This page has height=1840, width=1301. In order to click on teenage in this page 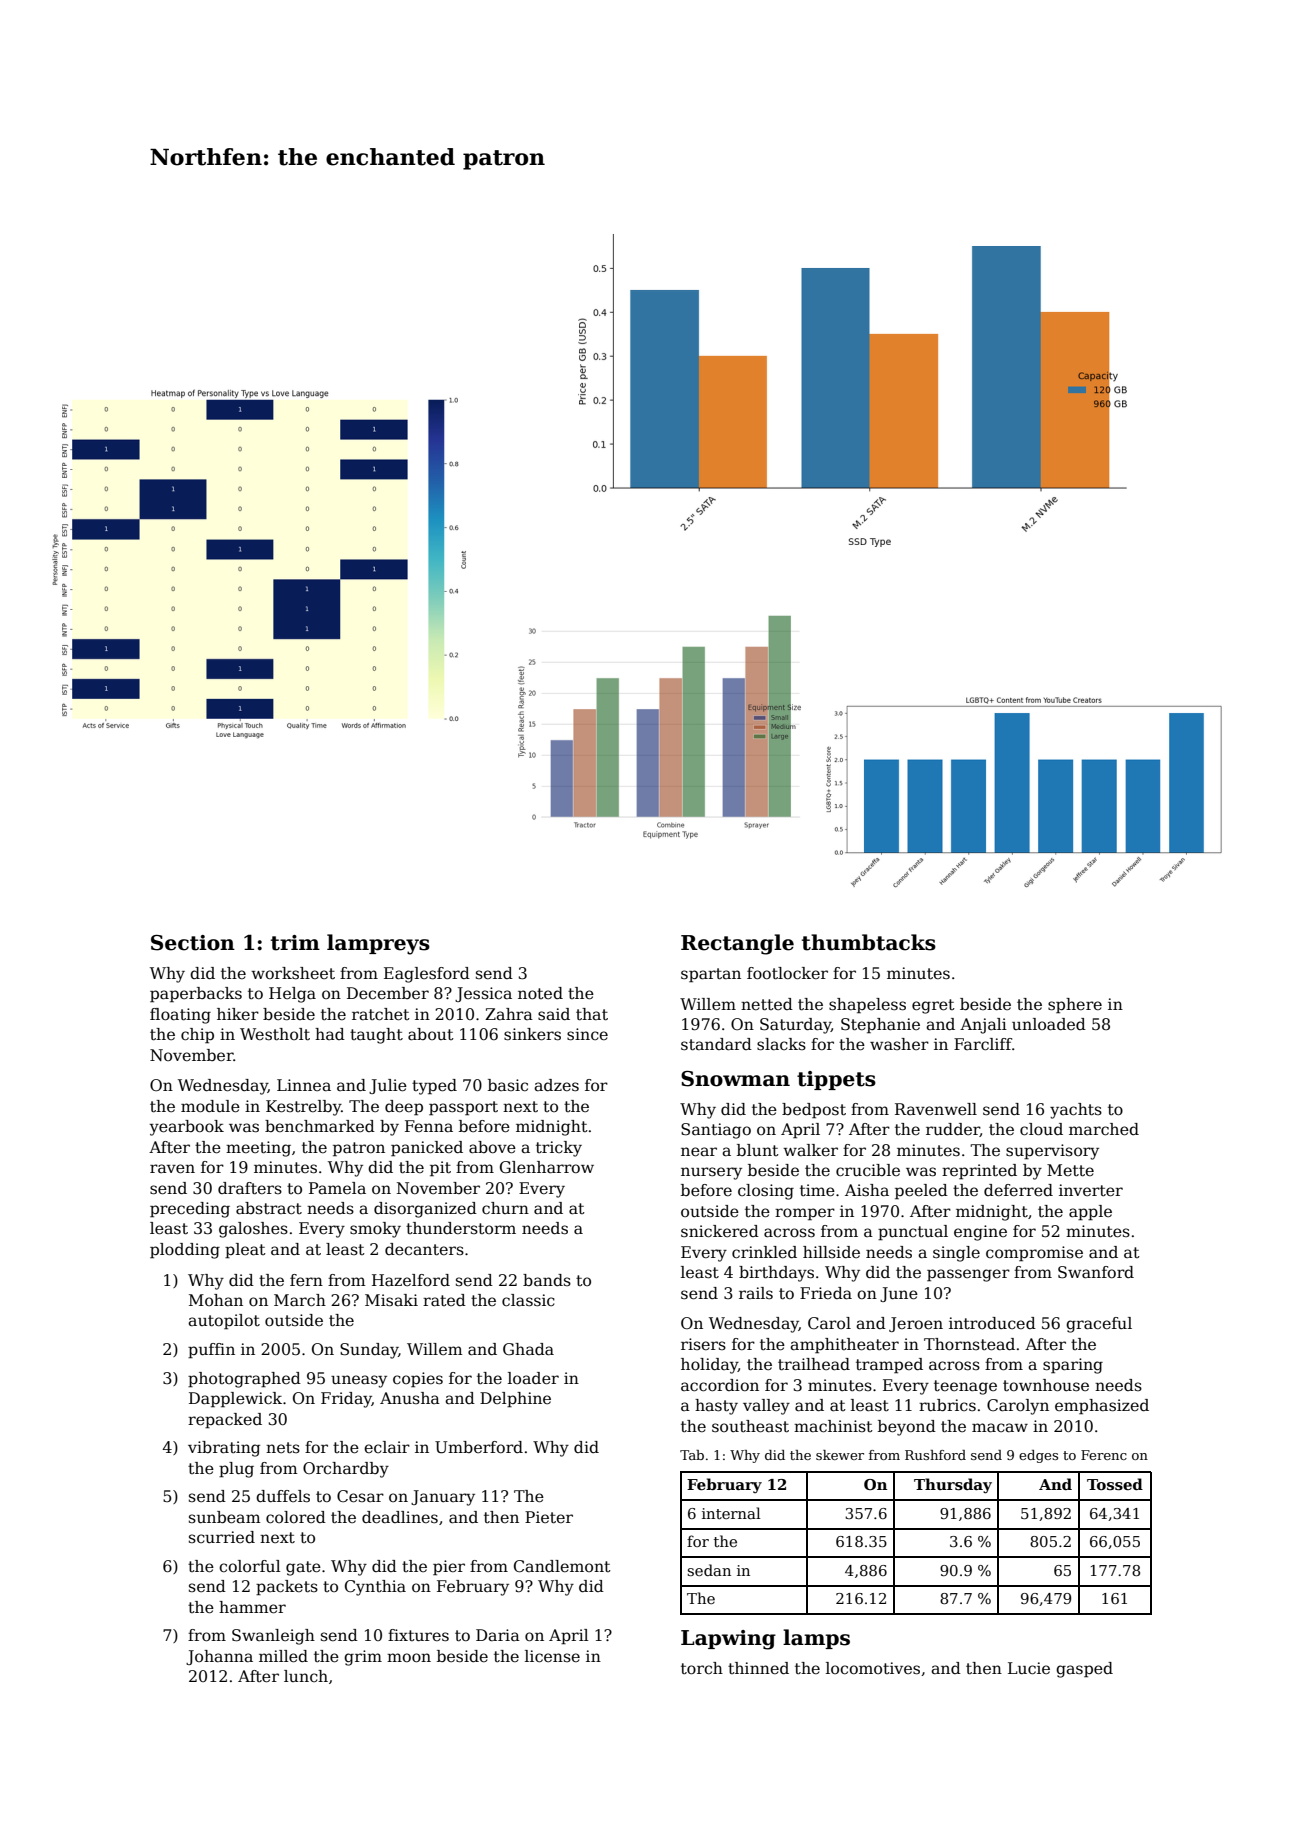, I will do `click(965, 1387)`.
